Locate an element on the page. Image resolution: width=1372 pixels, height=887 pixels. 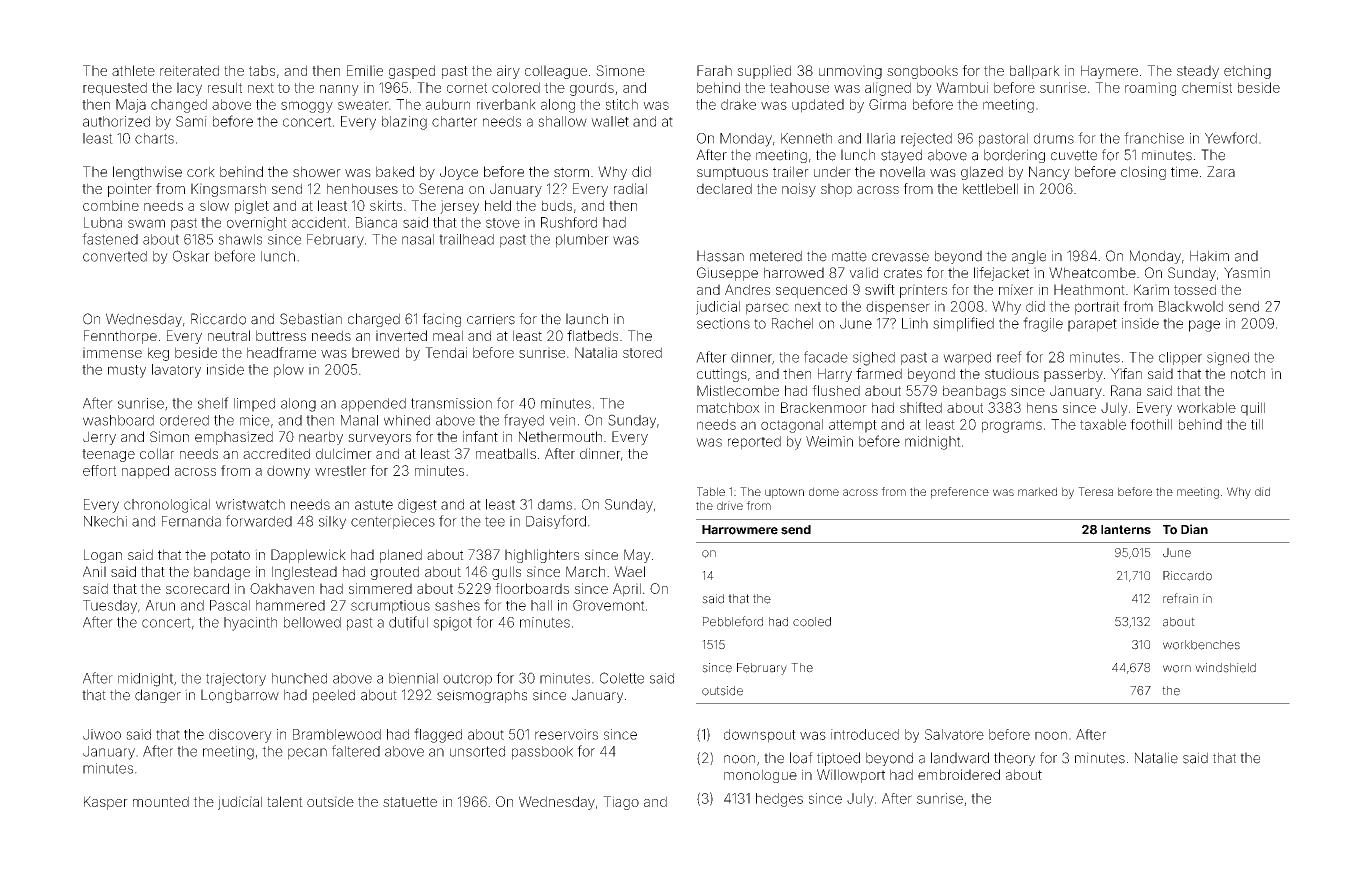
foothill is located at coordinates (1151, 424).
